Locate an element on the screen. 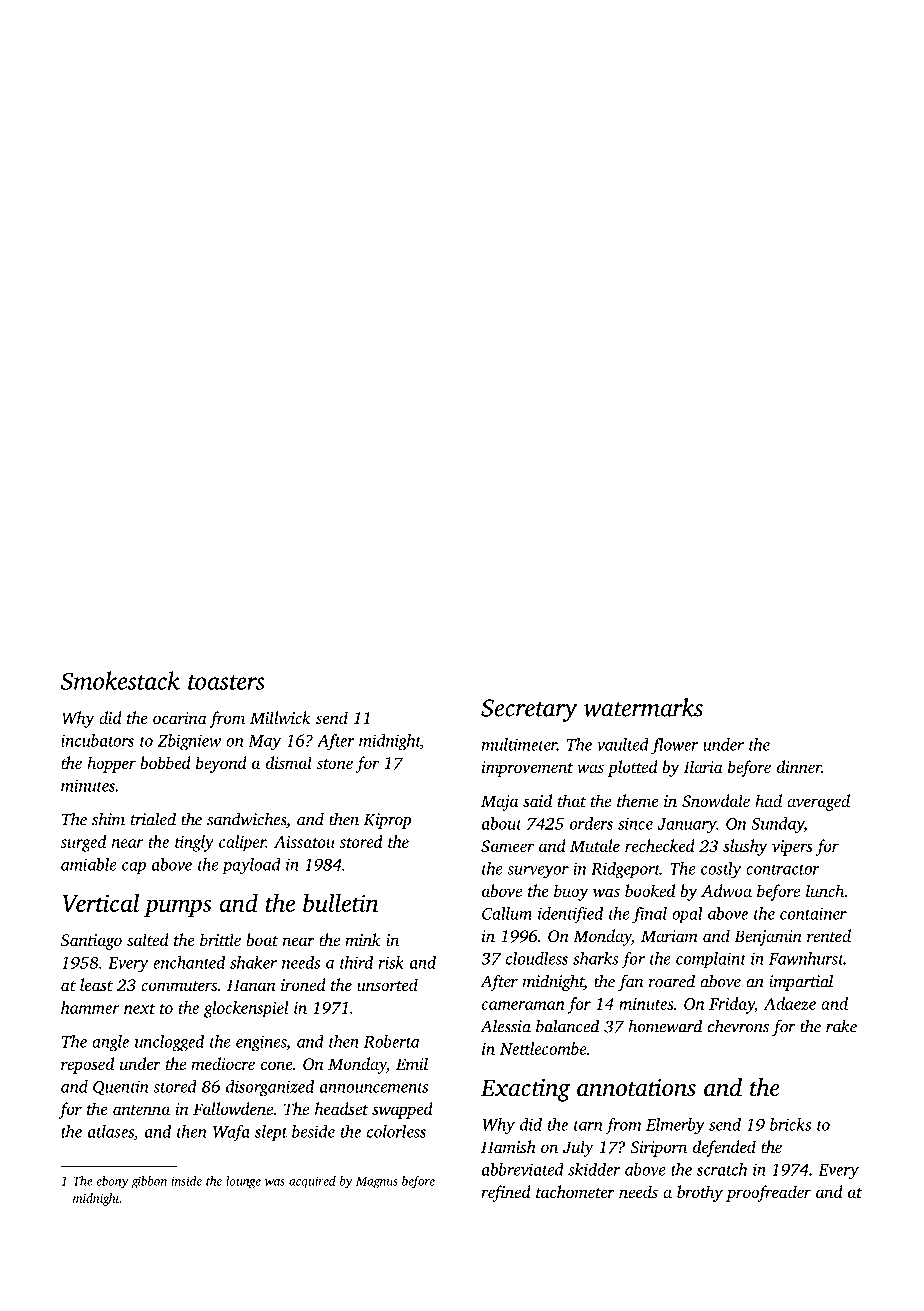 This screenshot has height=1311, width=924. Alessia is located at coordinates (505, 1026).
